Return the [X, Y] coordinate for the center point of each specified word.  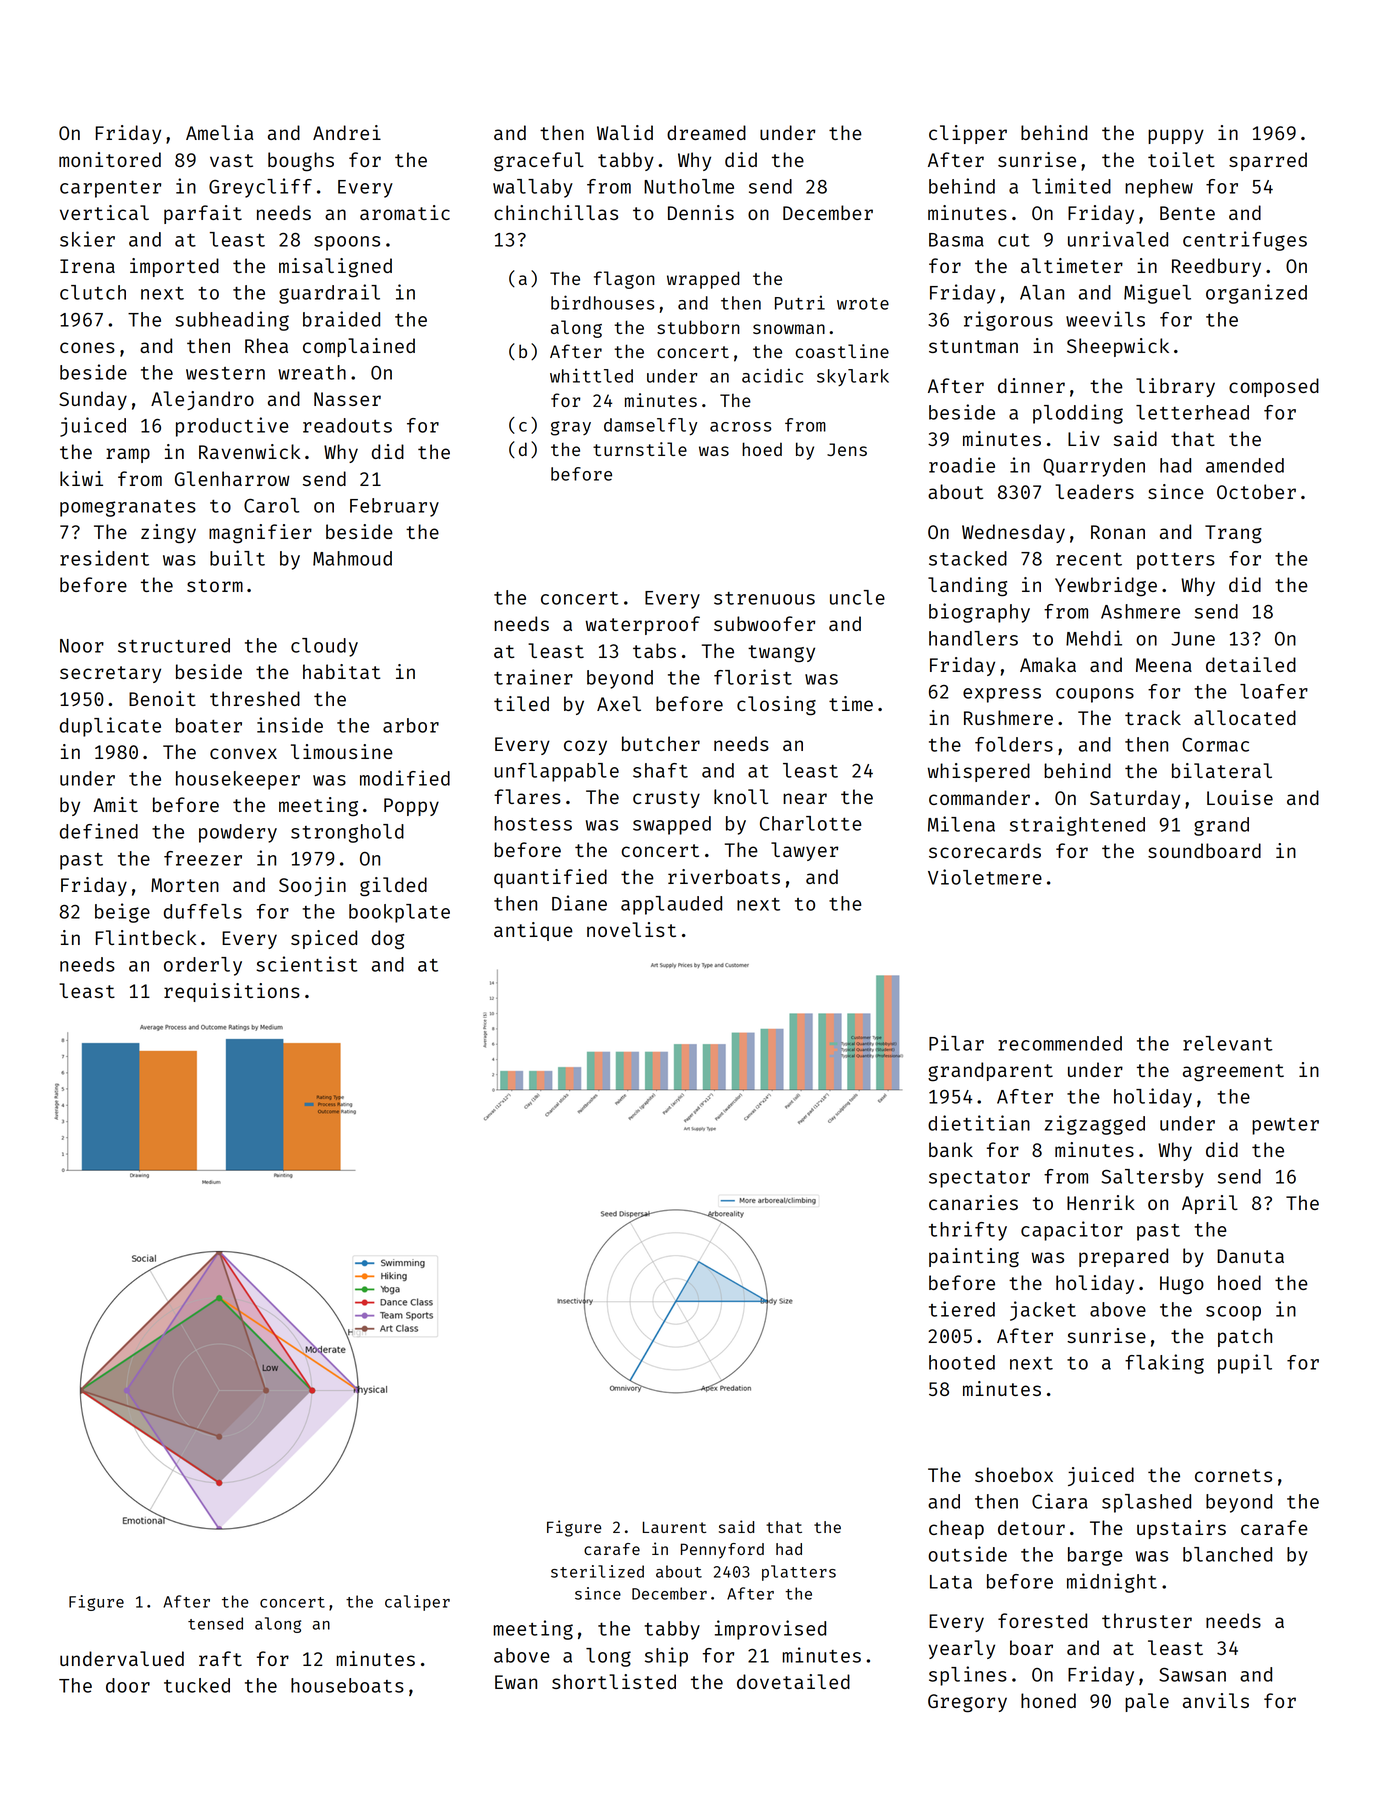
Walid [625, 132]
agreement [1233, 1073]
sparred [1268, 161]
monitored [110, 159]
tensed [215, 1623]
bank [951, 1149]
